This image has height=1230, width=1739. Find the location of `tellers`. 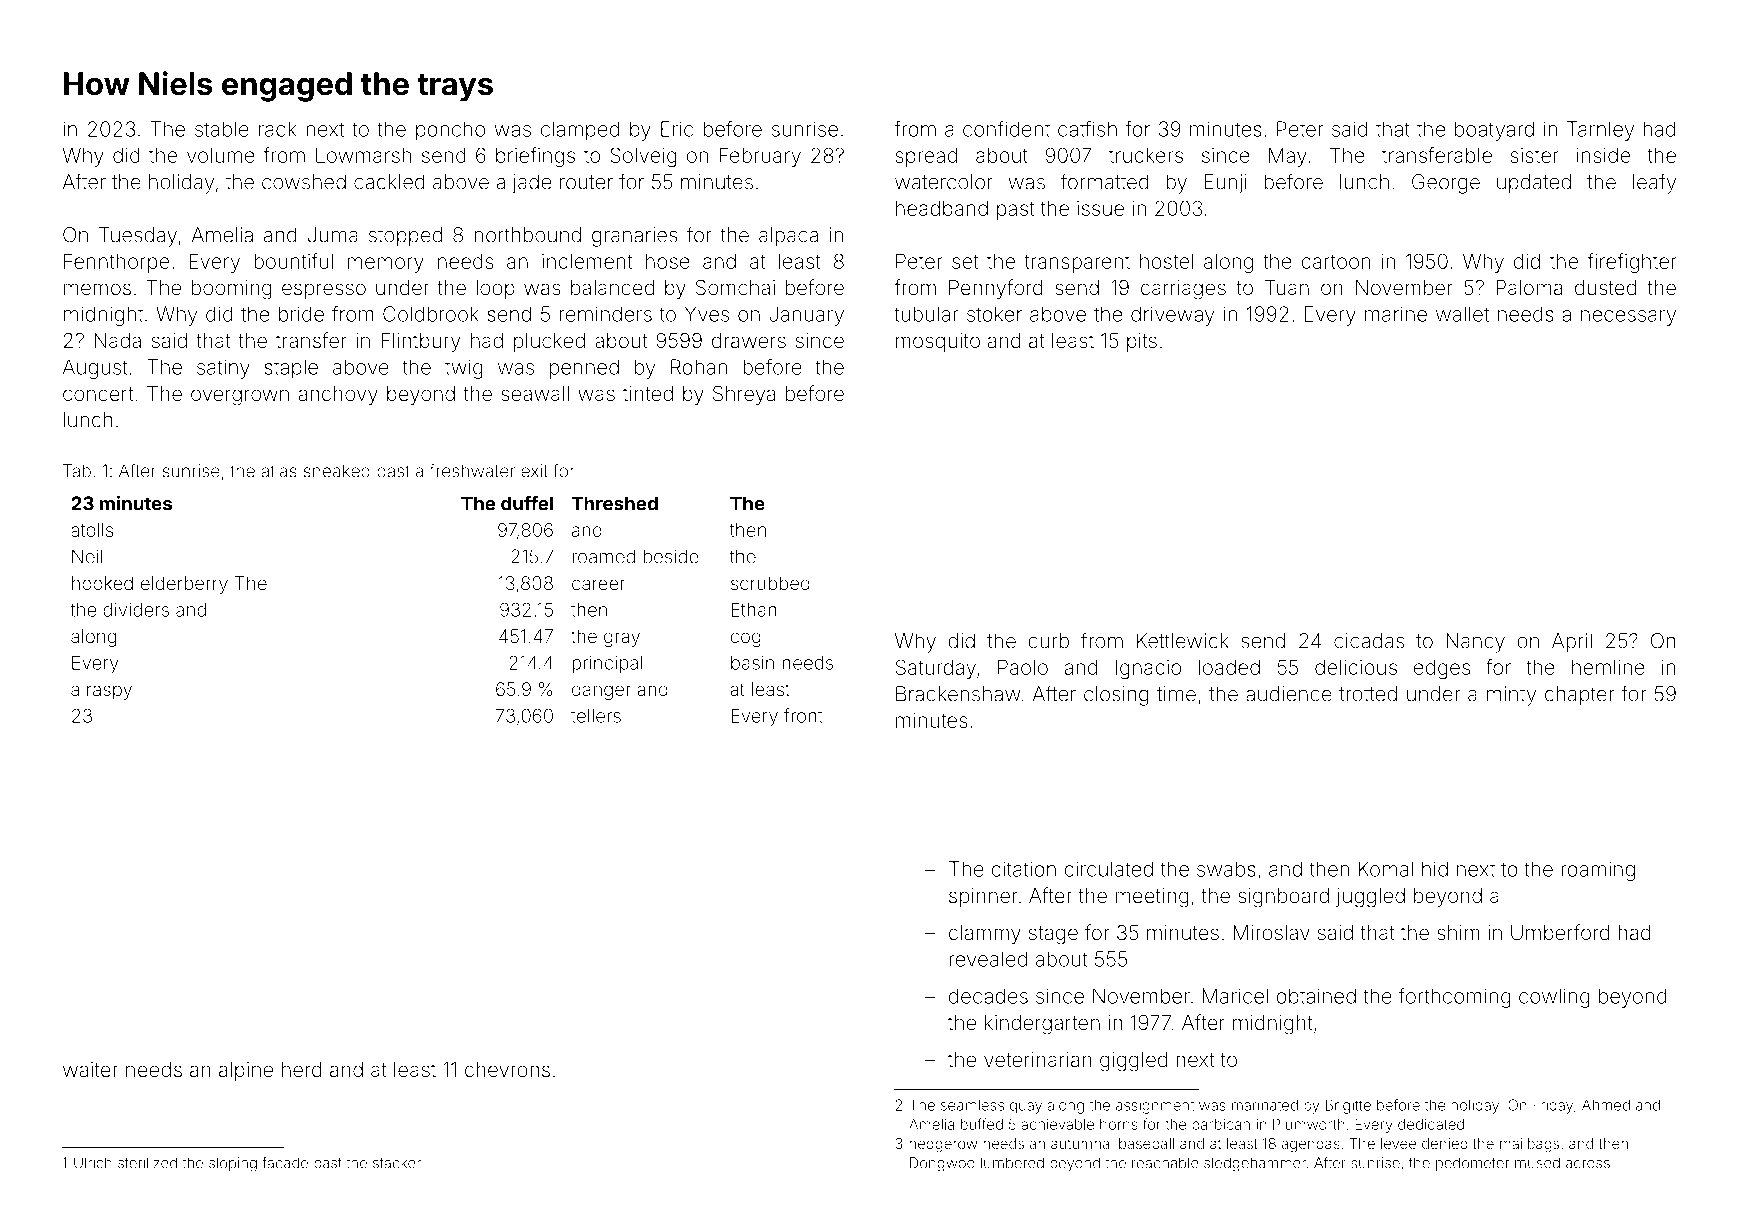

tellers is located at coordinates (596, 716).
